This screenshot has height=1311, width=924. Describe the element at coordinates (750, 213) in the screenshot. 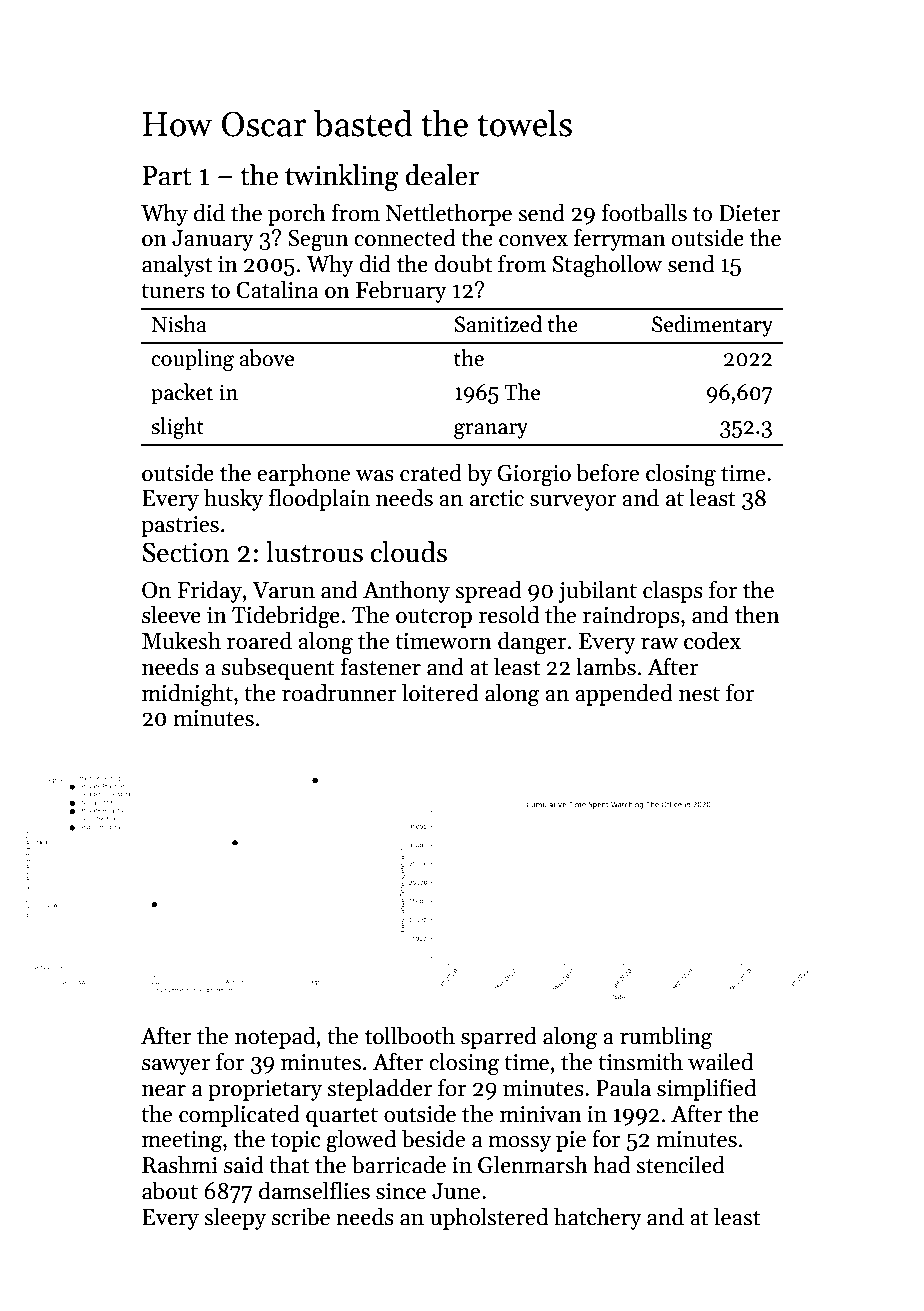

I see `Dieter` at that location.
